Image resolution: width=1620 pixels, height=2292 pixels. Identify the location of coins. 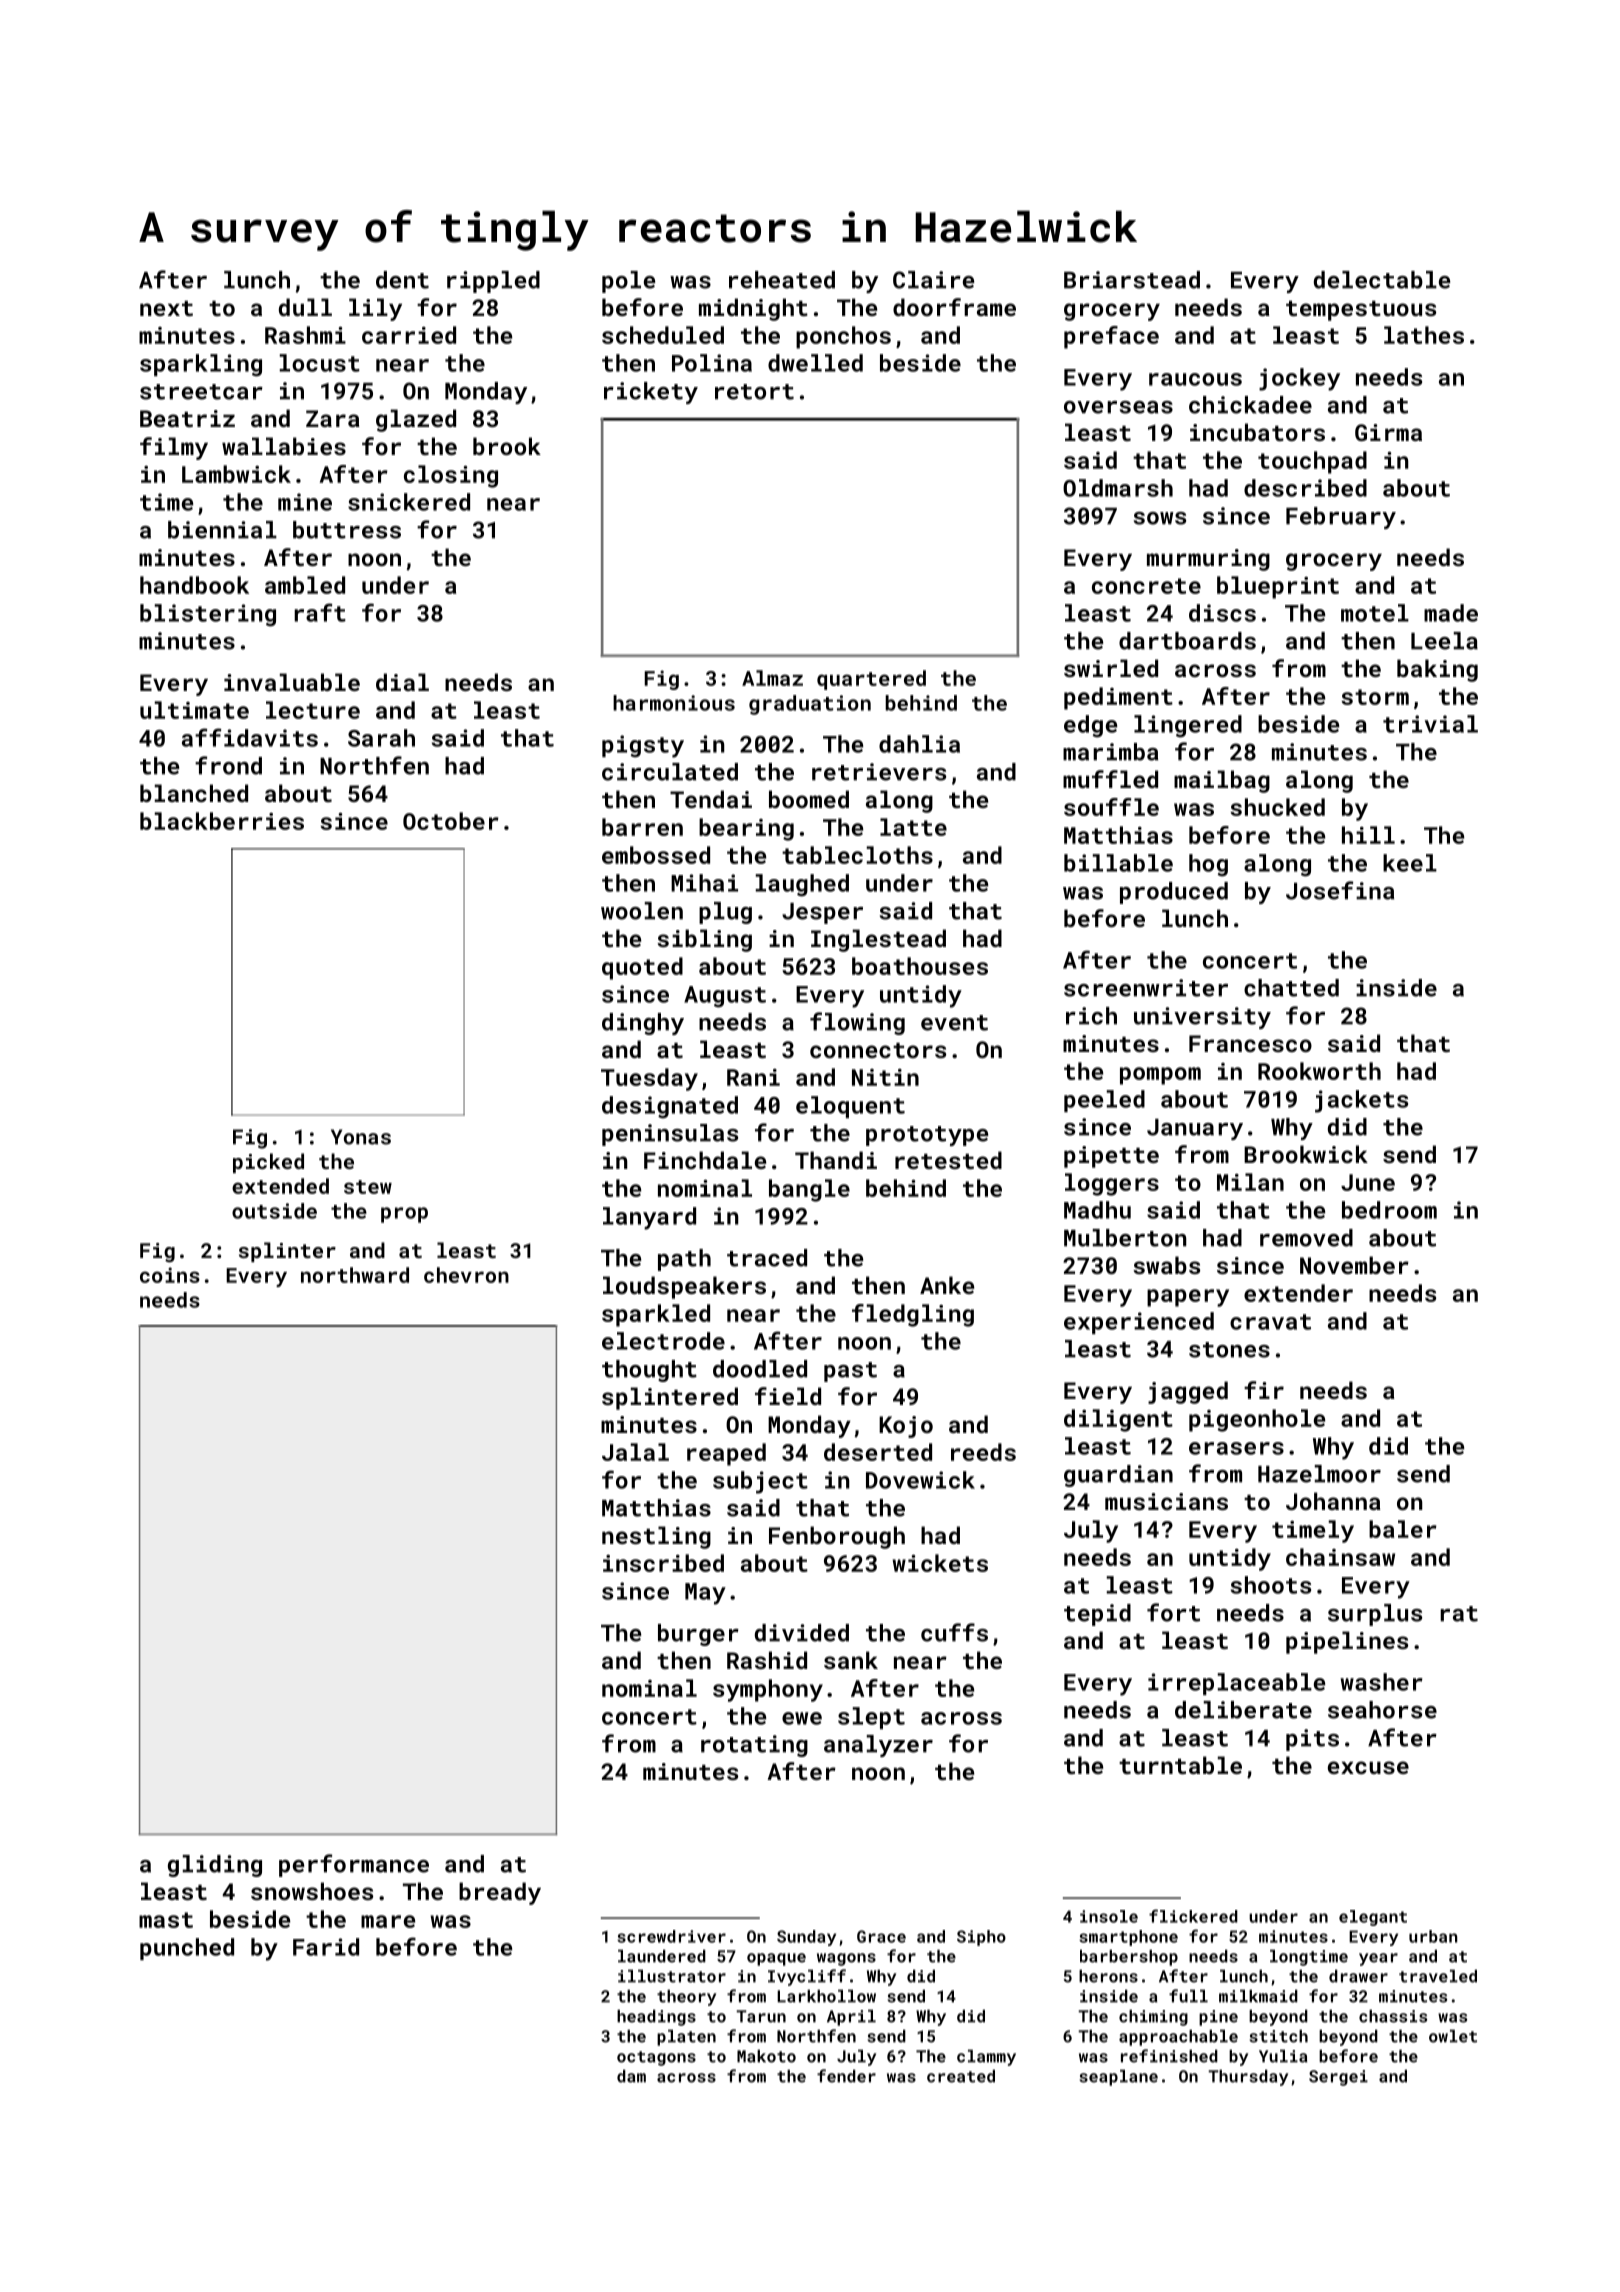
(170, 1275).
